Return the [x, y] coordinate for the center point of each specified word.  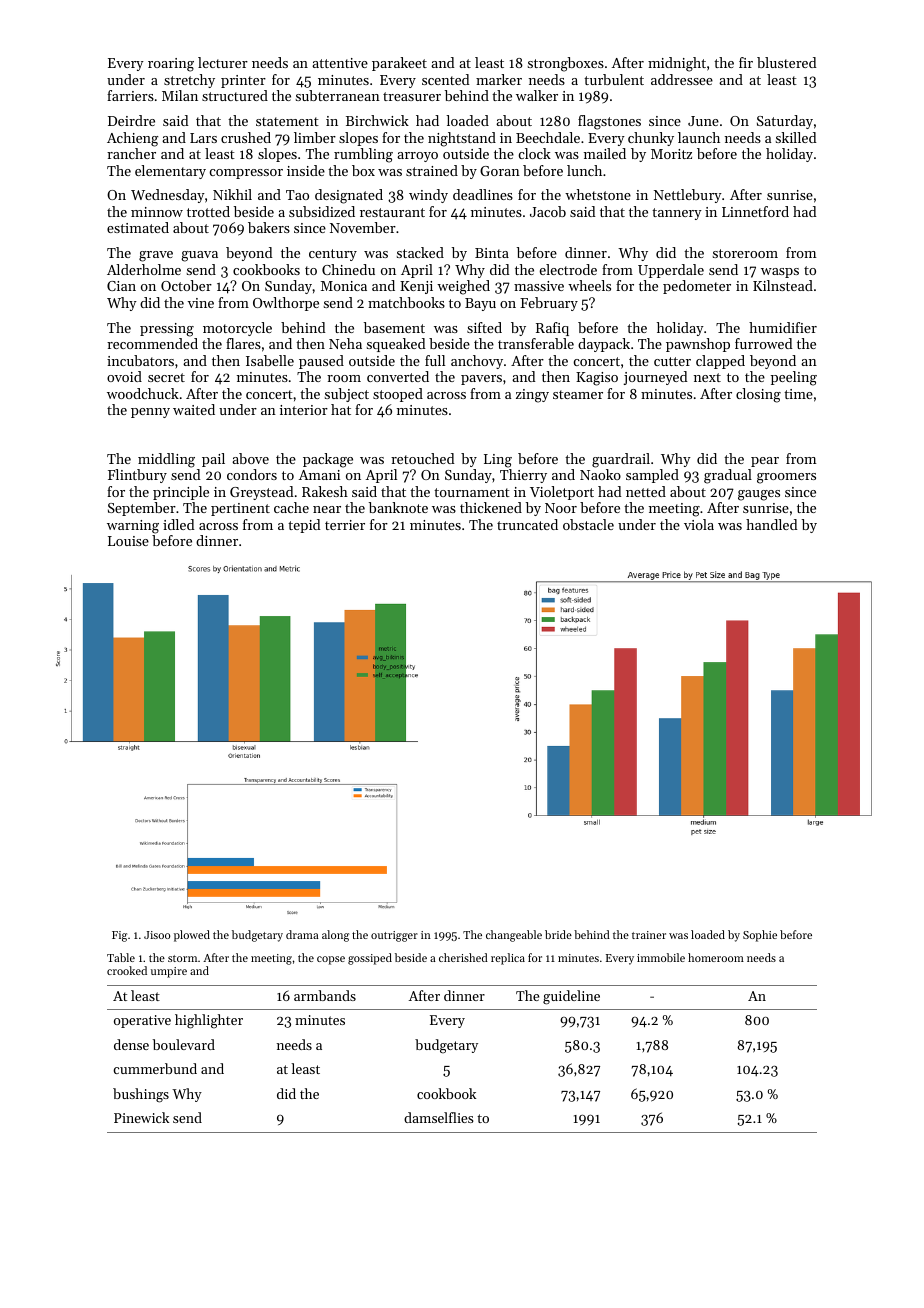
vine [201, 303]
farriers [130, 95]
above [250, 458]
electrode [568, 269]
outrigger [394, 936]
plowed [192, 936]
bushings [141, 1095]
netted [646, 491]
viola [699, 524]
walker [537, 95]
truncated [527, 524]
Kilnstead [783, 285]
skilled [796, 137]
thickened [491, 507]
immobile [661, 957]
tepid [304, 526]
